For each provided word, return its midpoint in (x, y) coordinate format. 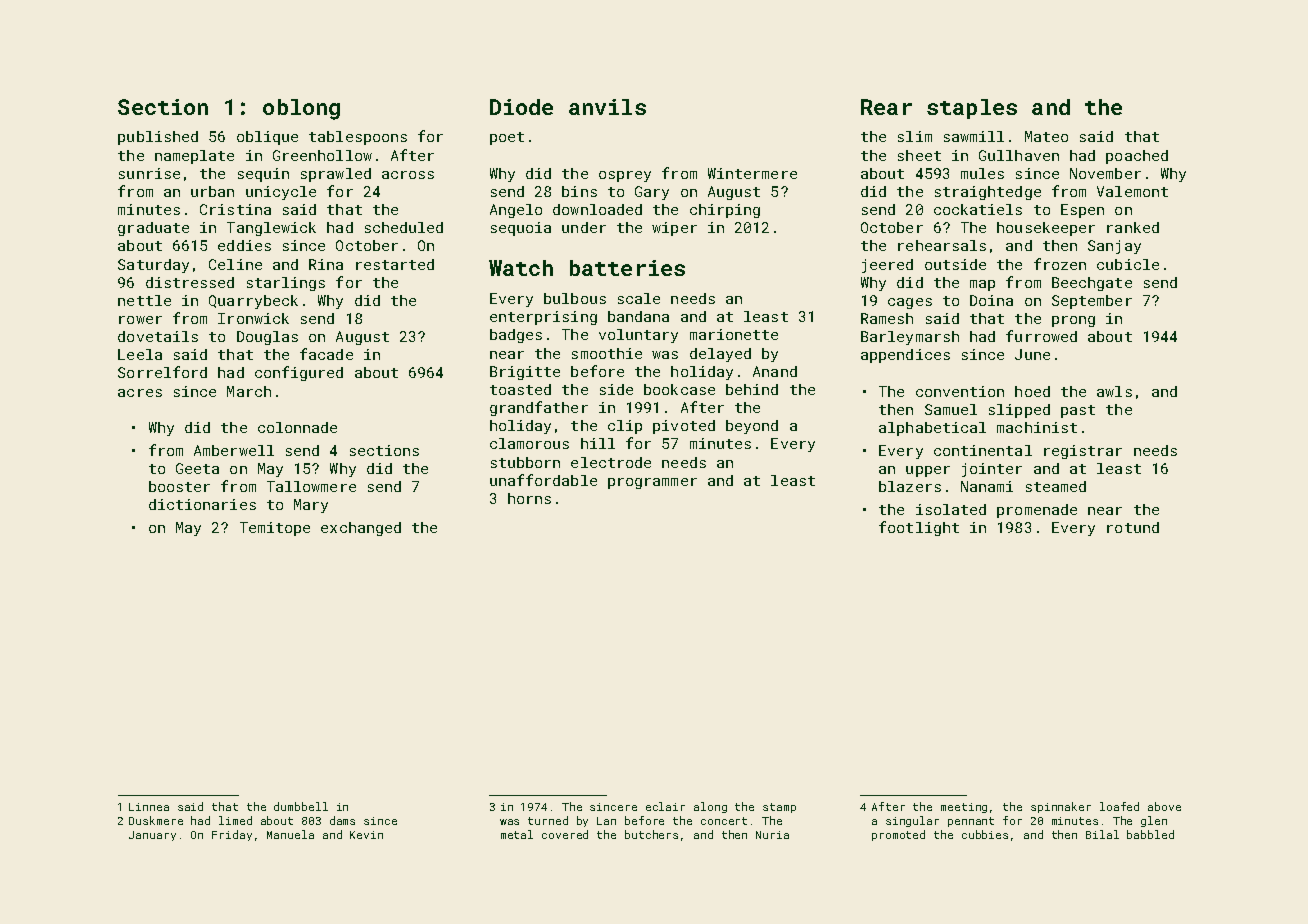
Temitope (275, 529)
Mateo (1046, 136)
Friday (232, 835)
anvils (607, 107)
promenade (1037, 511)
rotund (1133, 527)
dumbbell (301, 806)
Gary (652, 193)
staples (972, 109)
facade (326, 354)
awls (1114, 391)
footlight (919, 528)
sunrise (149, 173)
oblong (301, 109)
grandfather (539, 408)
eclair (665, 806)
